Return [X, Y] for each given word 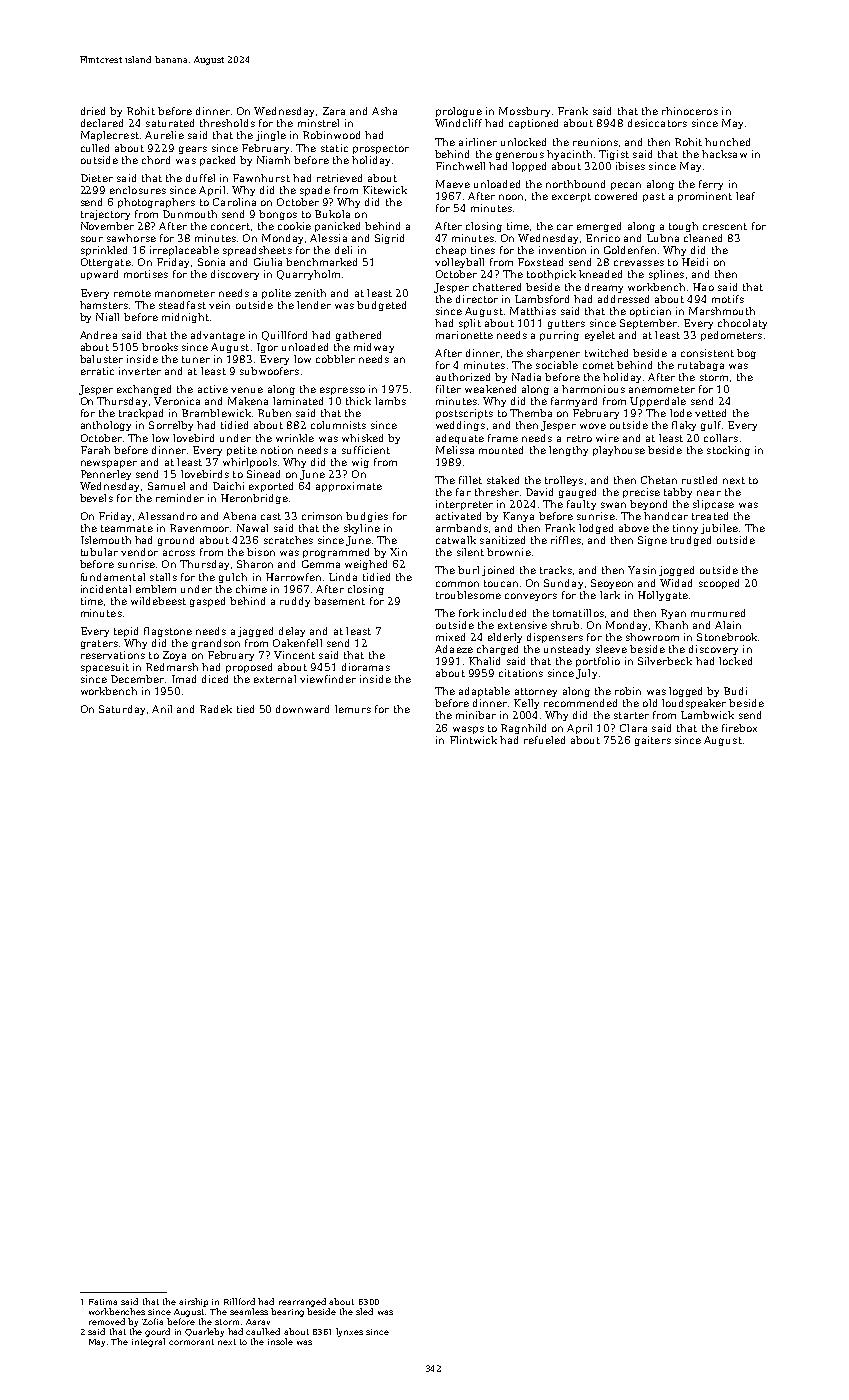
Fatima [103, 1302]
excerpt [571, 197]
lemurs [353, 709]
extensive [522, 625]
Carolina [234, 202]
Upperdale [658, 402]
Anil [162, 709]
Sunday [563, 584]
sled [364, 1311]
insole [280, 1341]
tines [483, 250]
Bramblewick [216, 413]
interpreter [464, 505]
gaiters [653, 741]
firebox [739, 728]
